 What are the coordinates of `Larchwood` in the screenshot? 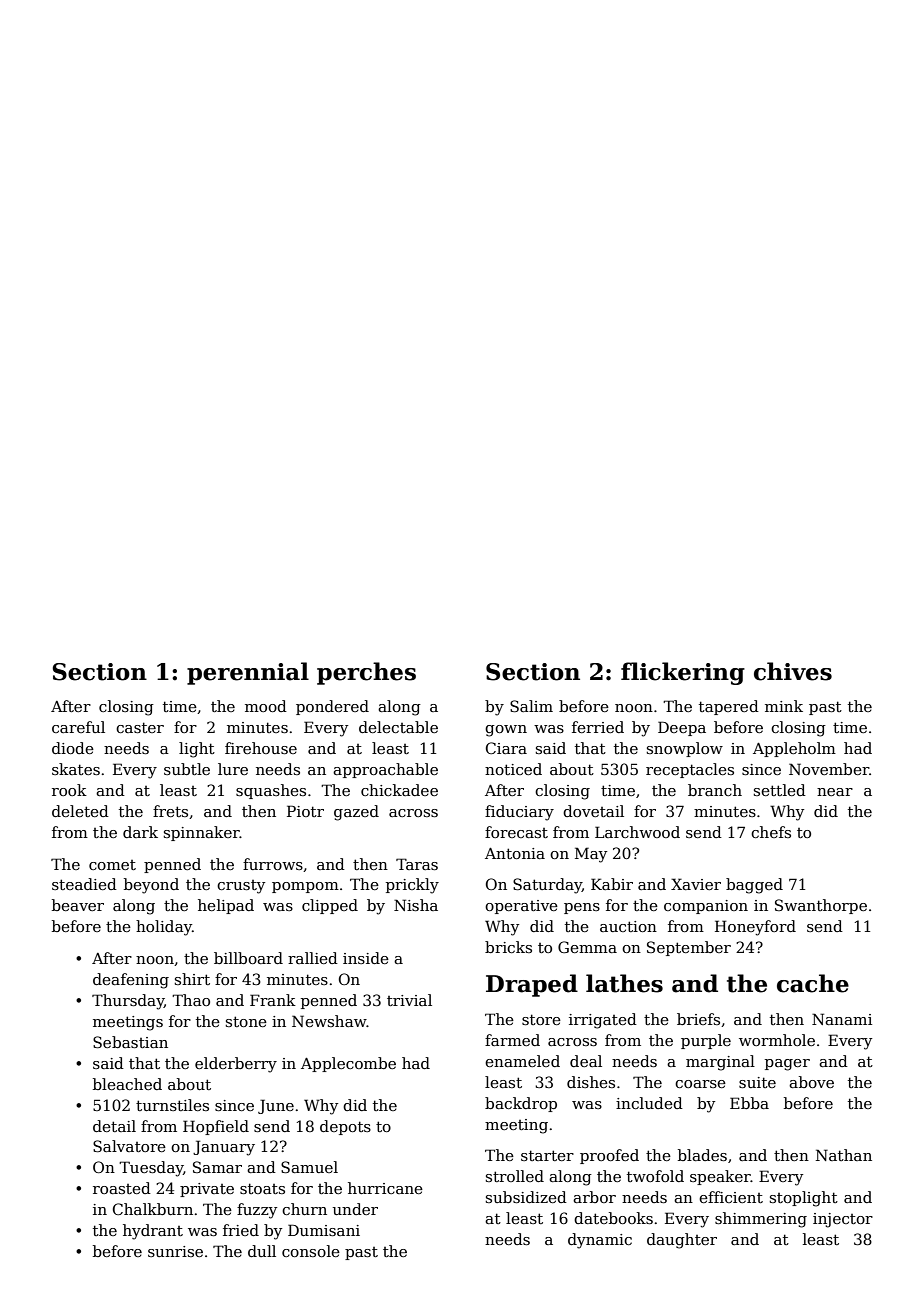 It's located at (637, 832).
